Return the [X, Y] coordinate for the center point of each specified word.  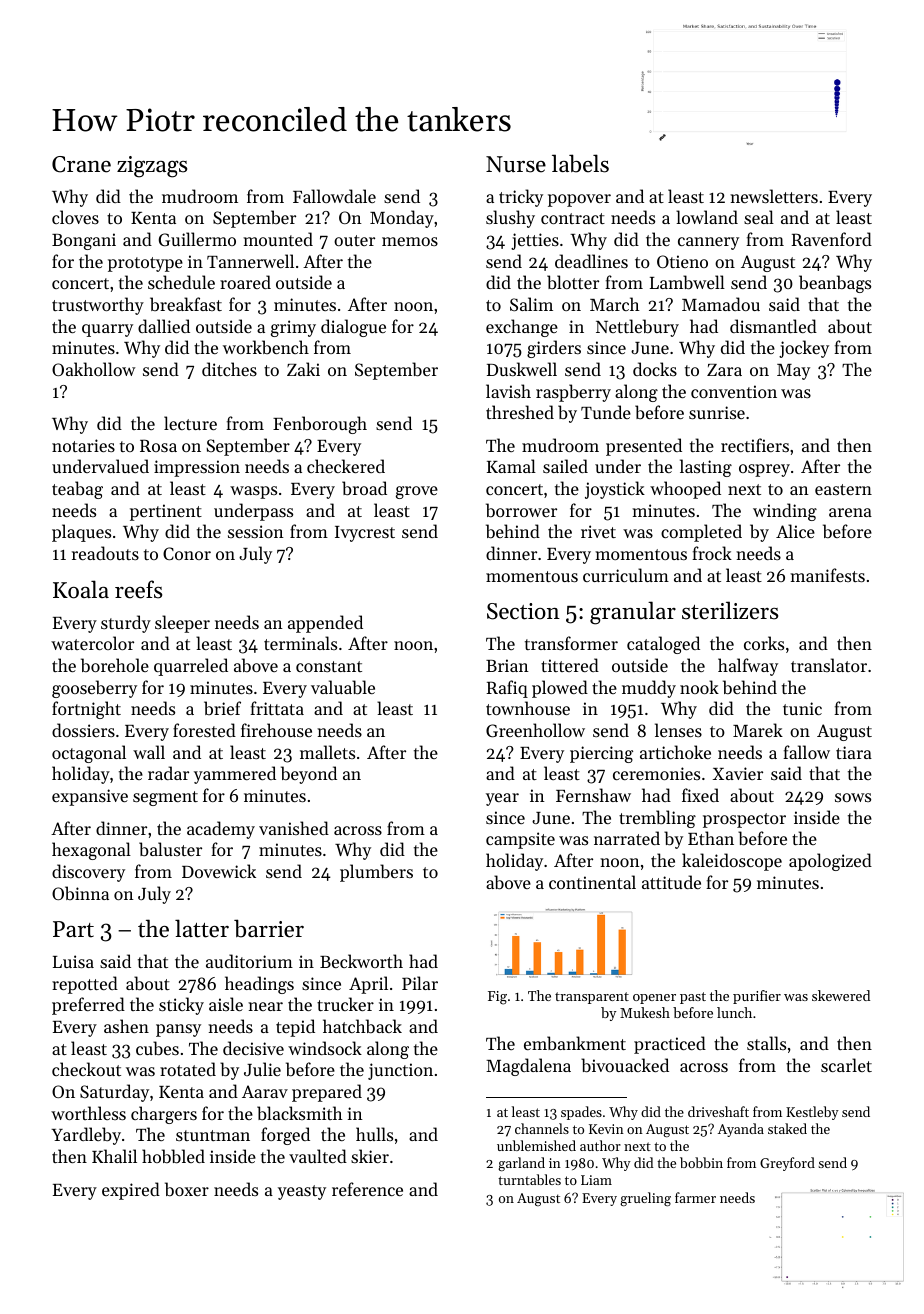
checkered [346, 466]
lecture [190, 423]
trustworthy [98, 306]
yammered [235, 775]
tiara [854, 752]
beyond [309, 775]
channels [542, 1128]
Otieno [682, 261]
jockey [804, 349]
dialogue [353, 328]
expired [131, 1191]
